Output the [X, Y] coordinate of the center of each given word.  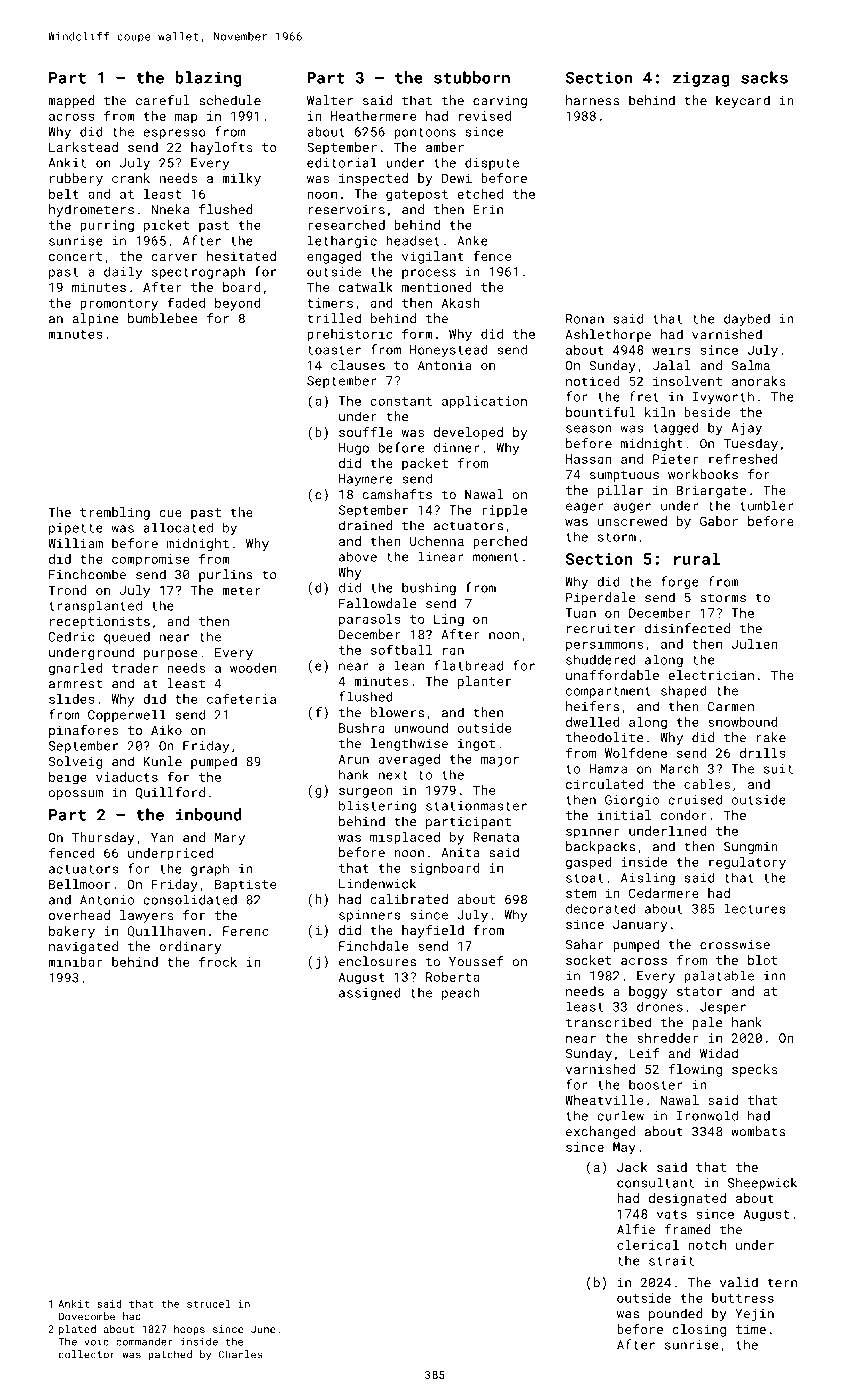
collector [87, 1354]
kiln [660, 412]
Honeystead [449, 350]
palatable [719, 976]
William [75, 543]
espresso [174, 134]
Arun [353, 759]
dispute [492, 163]
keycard [743, 101]
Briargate [711, 491]
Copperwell [127, 715]
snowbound [743, 722]
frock [218, 961]
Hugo [354, 449]
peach [461, 993]
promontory [119, 305]
